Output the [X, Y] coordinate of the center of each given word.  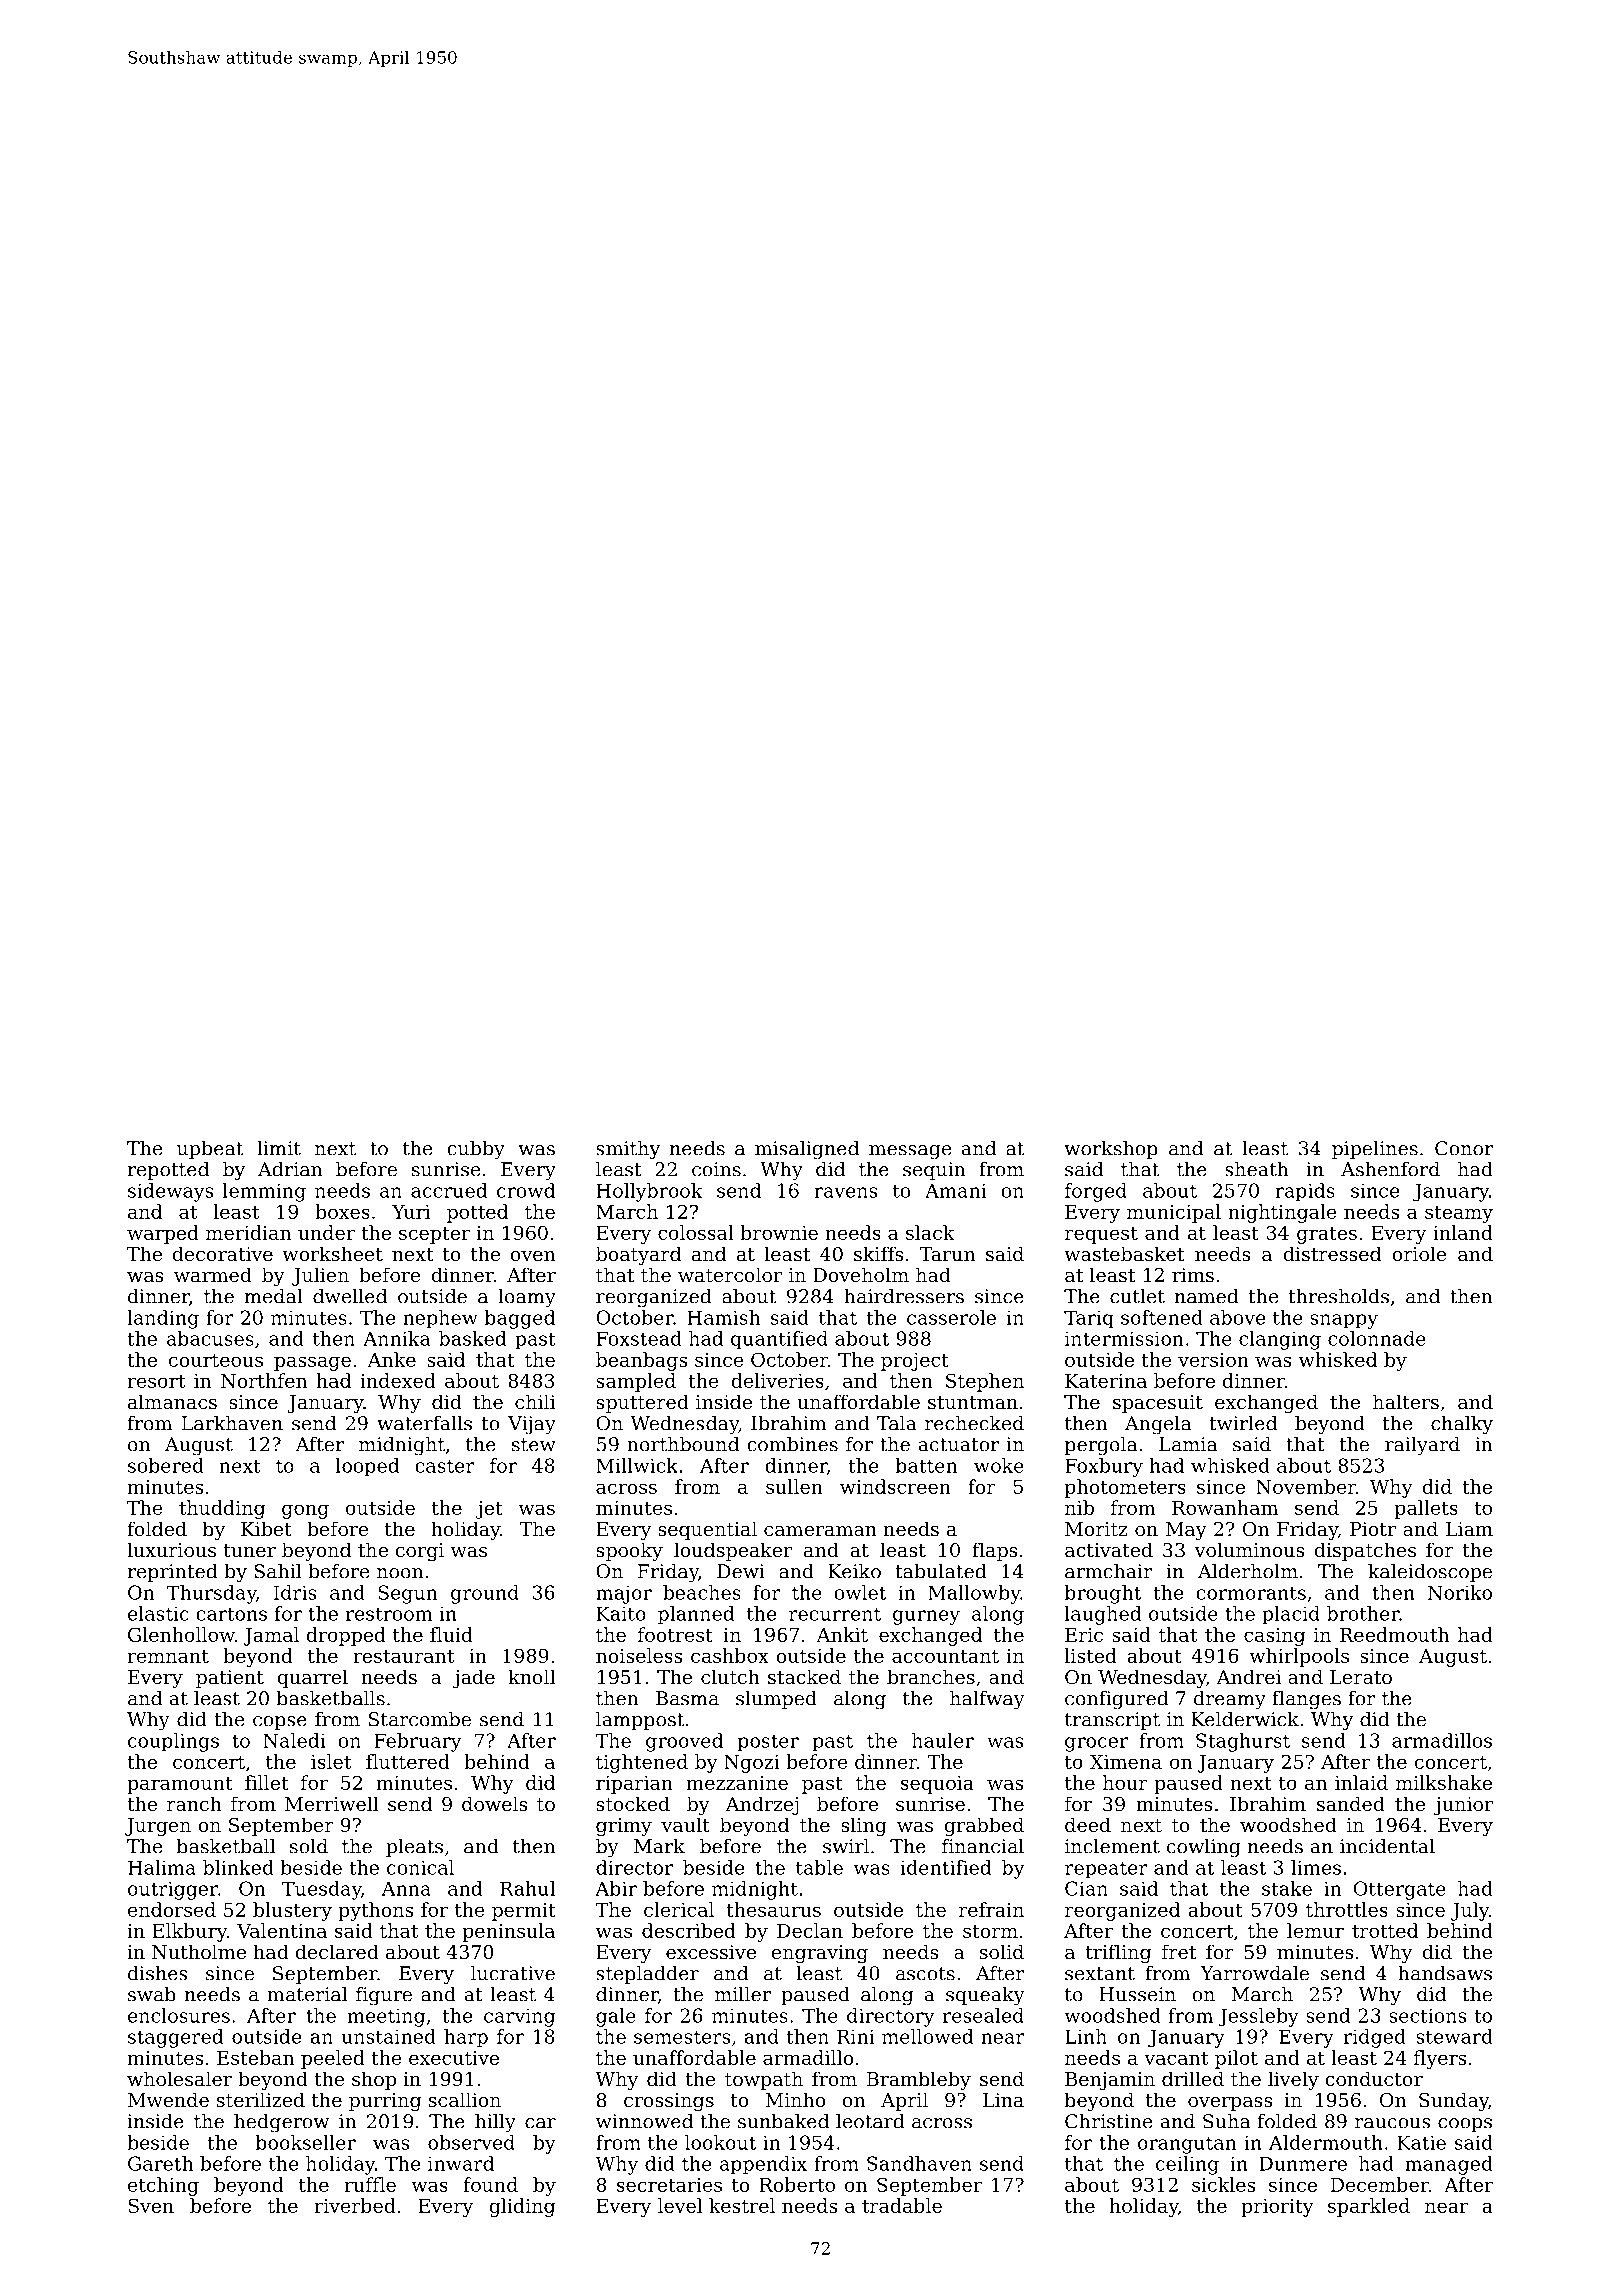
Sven [151, 2205]
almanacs [172, 1401]
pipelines [1375, 1150]
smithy [628, 1150]
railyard [1422, 1446]
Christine [1108, 2121]
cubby [476, 1150]
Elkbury [190, 1932]
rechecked [974, 1423]
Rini [855, 2036]
